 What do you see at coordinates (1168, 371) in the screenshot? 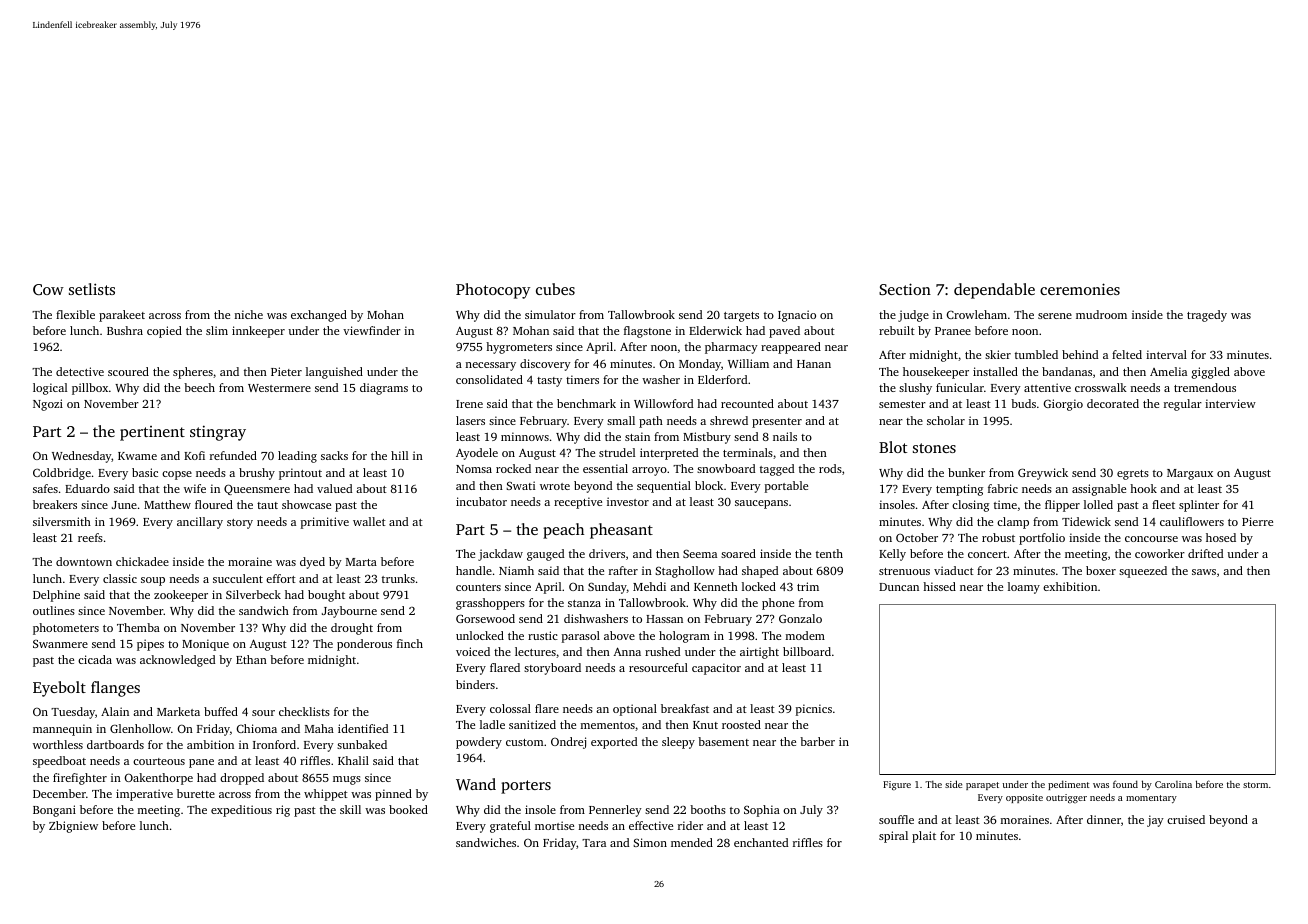
I see `Amelia` at bounding box center [1168, 371].
